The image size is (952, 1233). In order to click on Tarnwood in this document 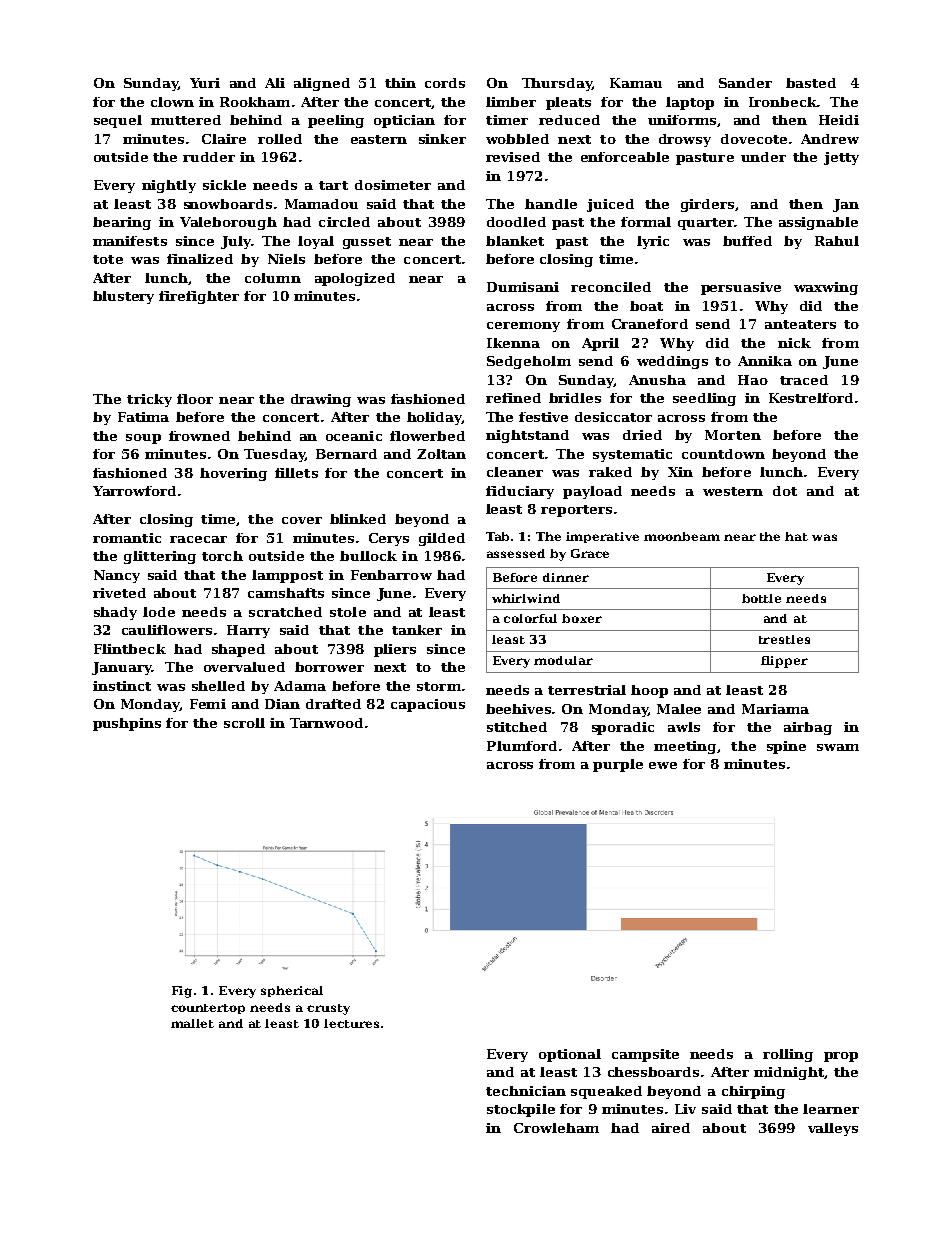, I will do `click(326, 723)`.
